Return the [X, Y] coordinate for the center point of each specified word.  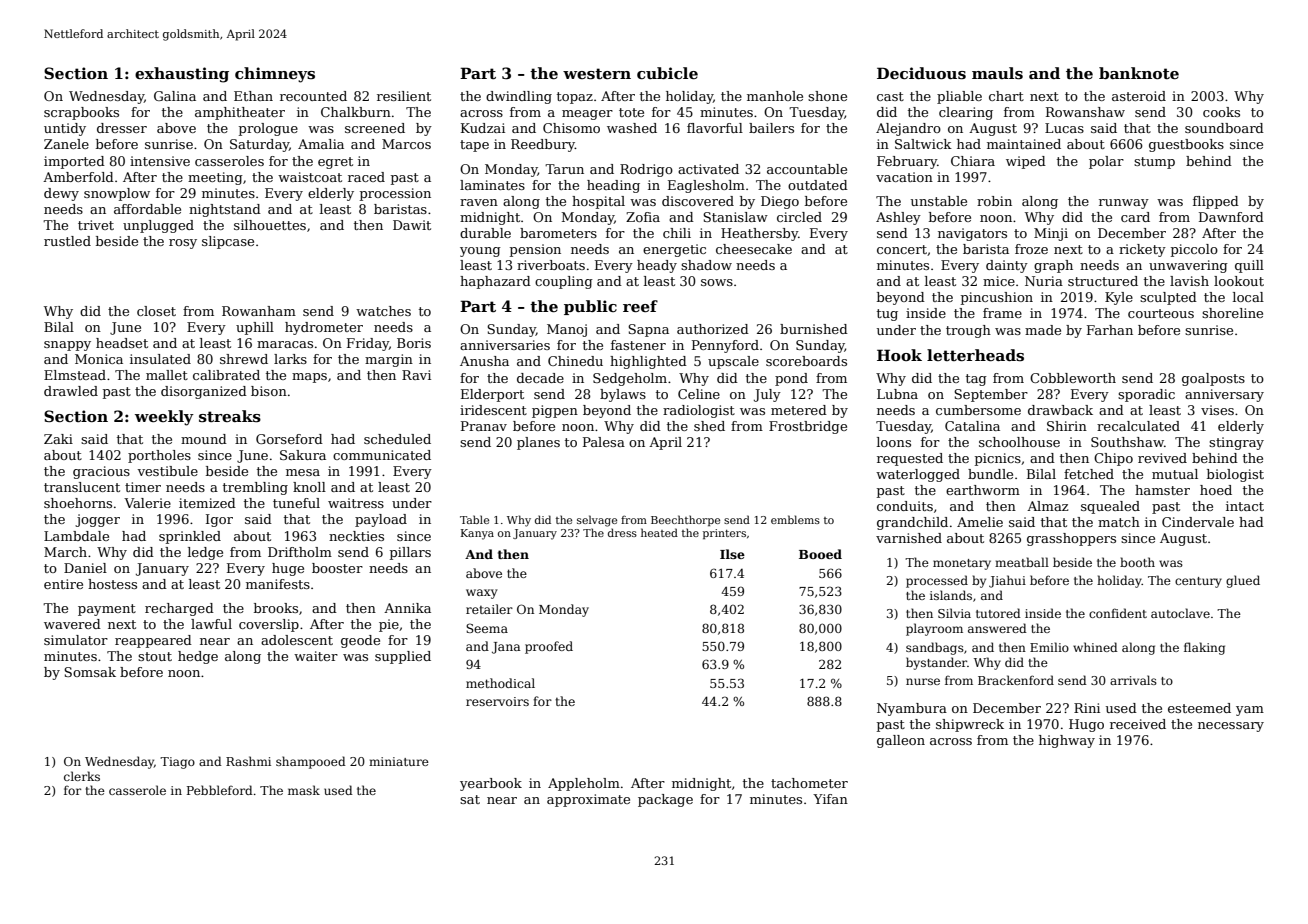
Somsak [90, 672]
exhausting [182, 75]
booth [1137, 562]
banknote [1139, 73]
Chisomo [571, 128]
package [665, 800]
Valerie [147, 503]
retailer [489, 609]
